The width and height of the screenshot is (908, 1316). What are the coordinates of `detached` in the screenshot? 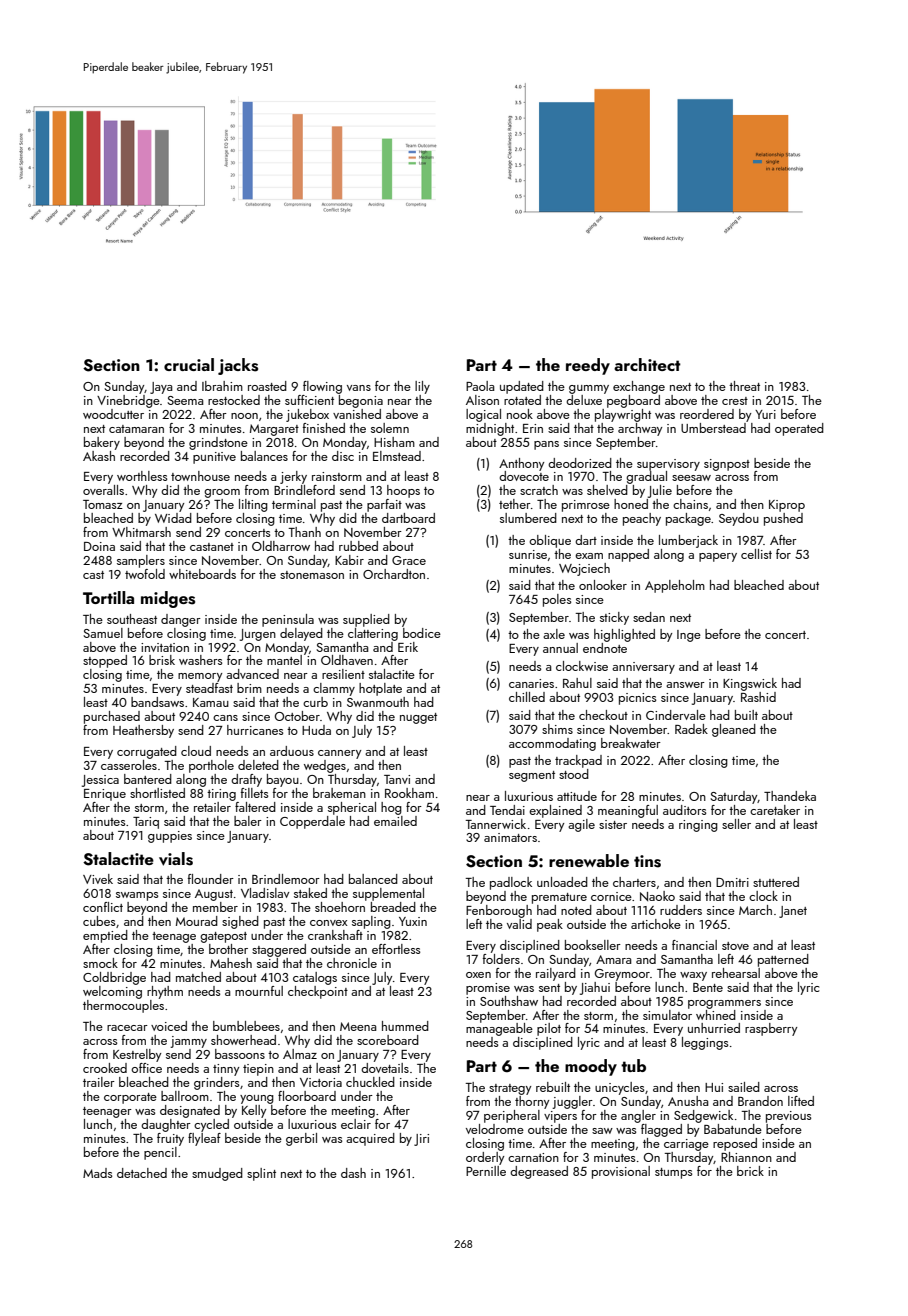 It's located at (142, 1173).
